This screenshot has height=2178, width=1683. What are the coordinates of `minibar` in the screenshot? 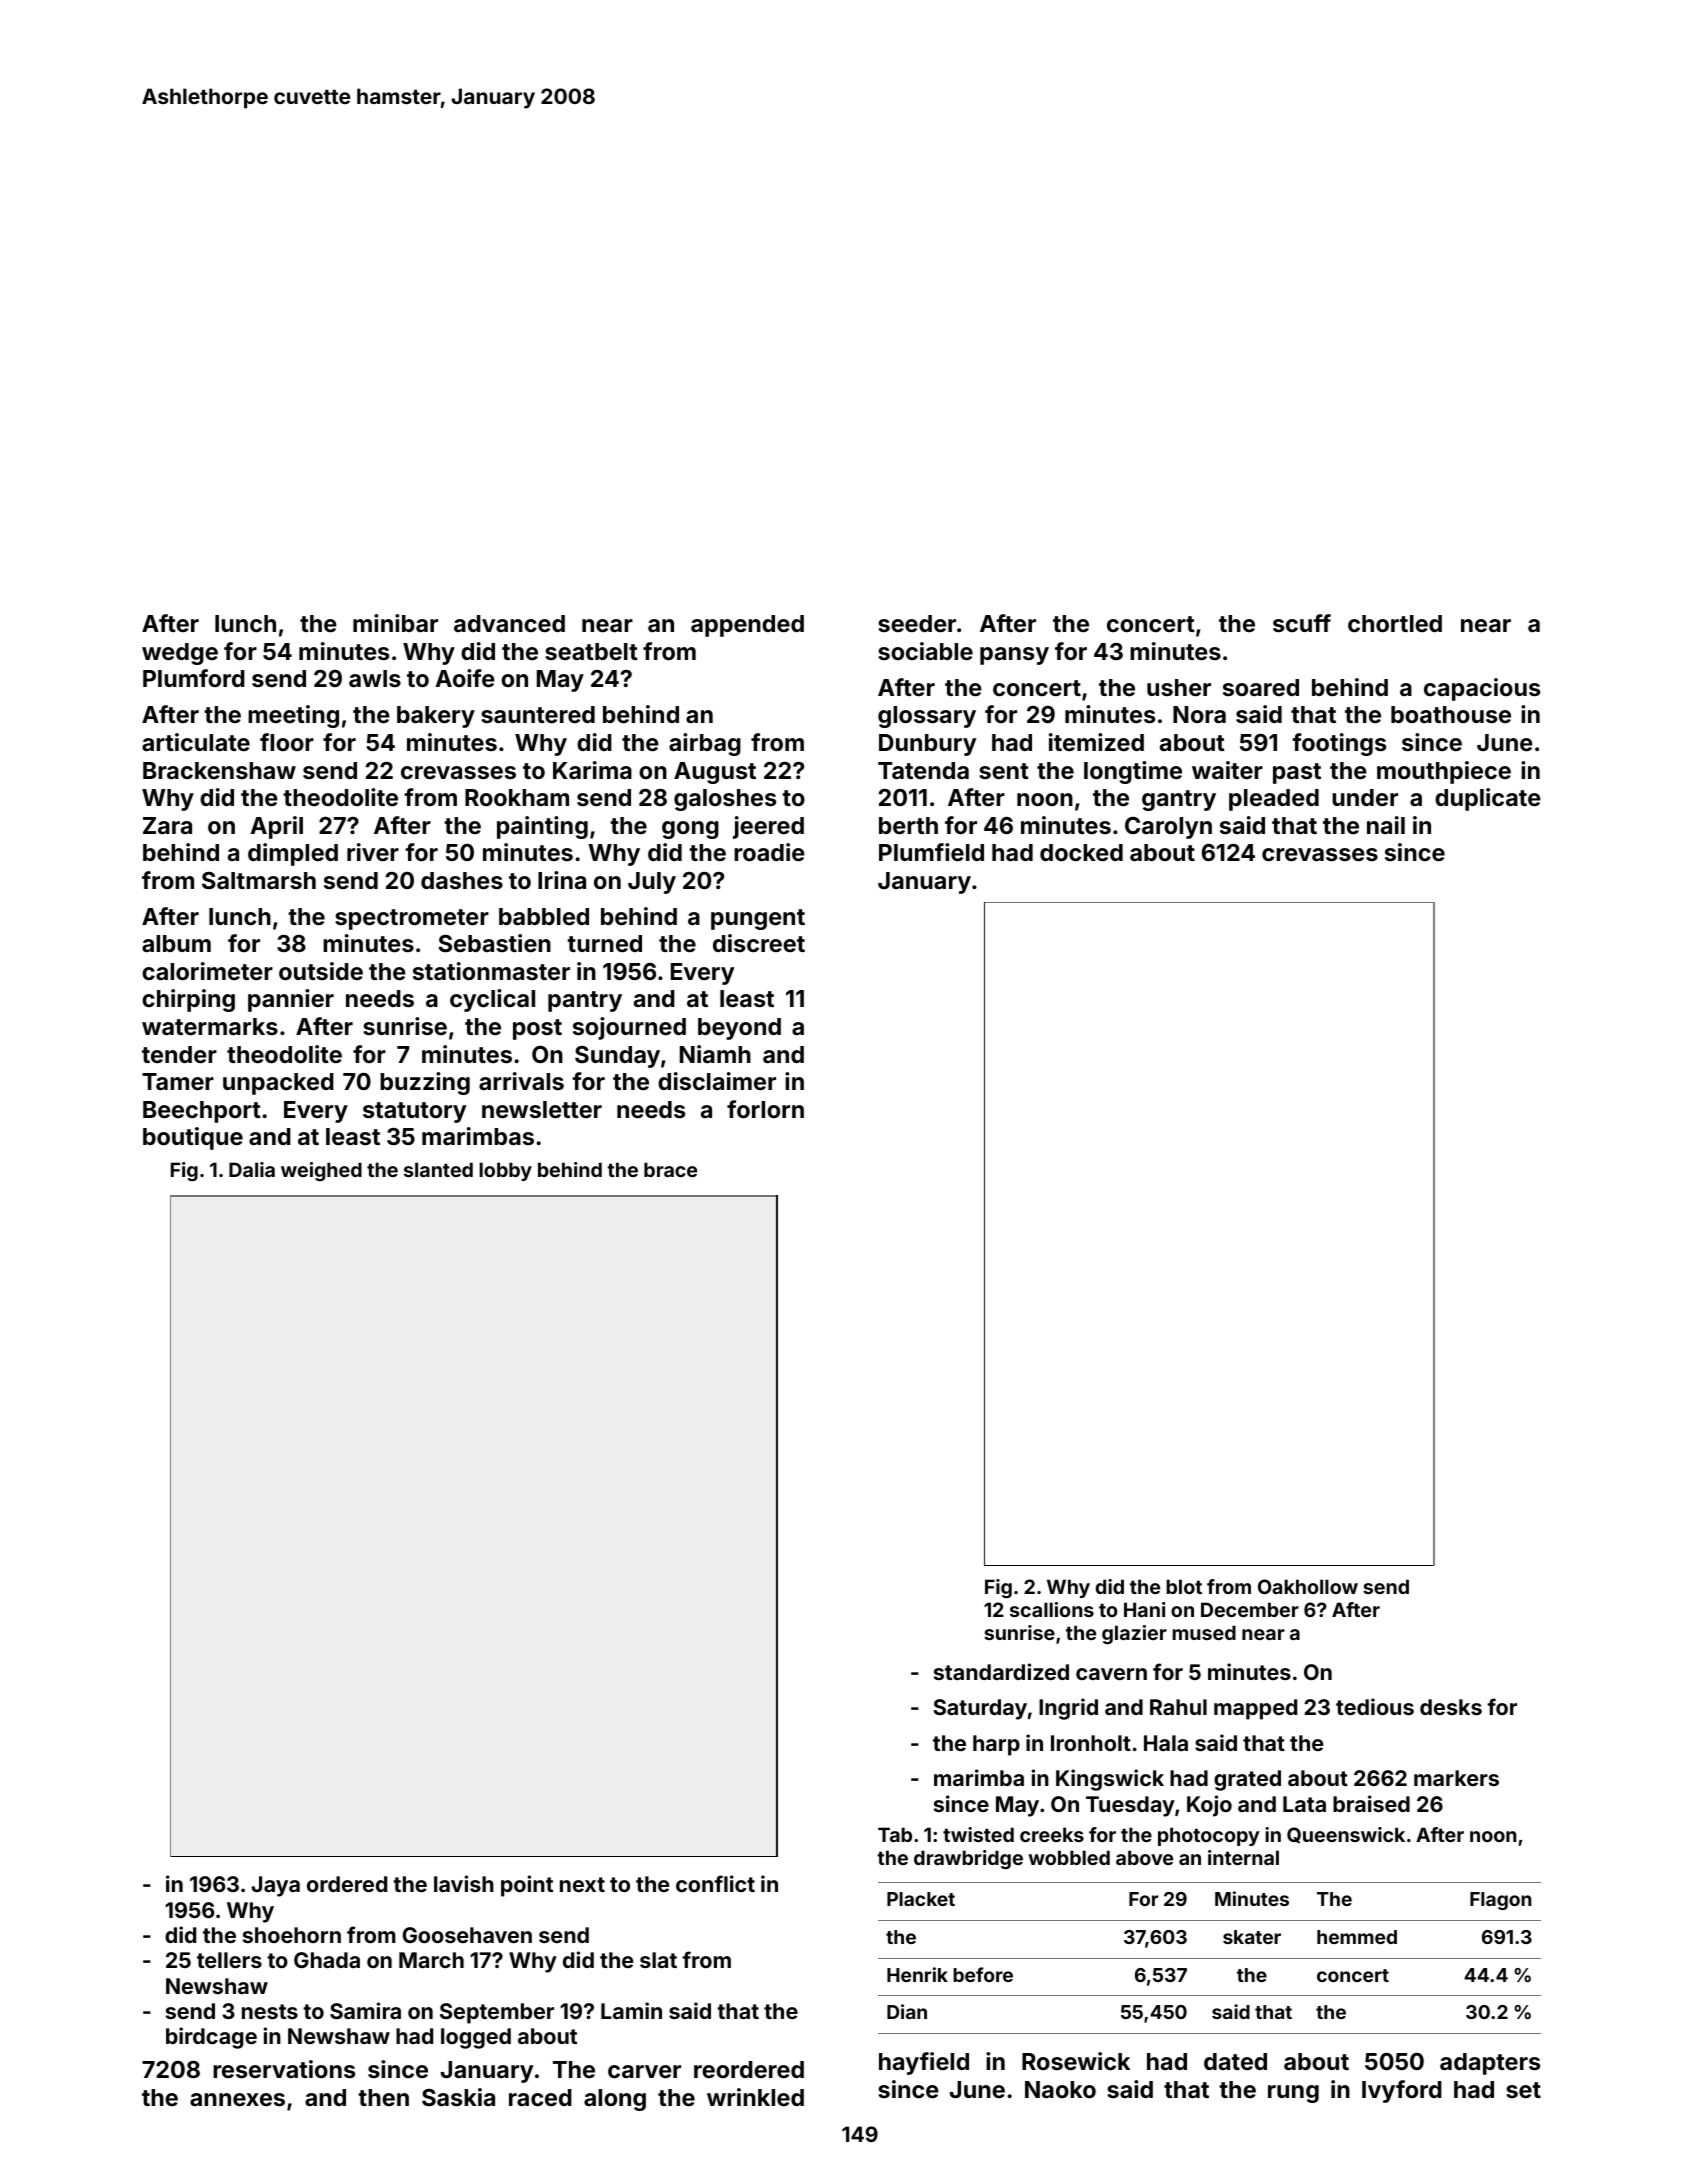 It's located at (395, 623).
